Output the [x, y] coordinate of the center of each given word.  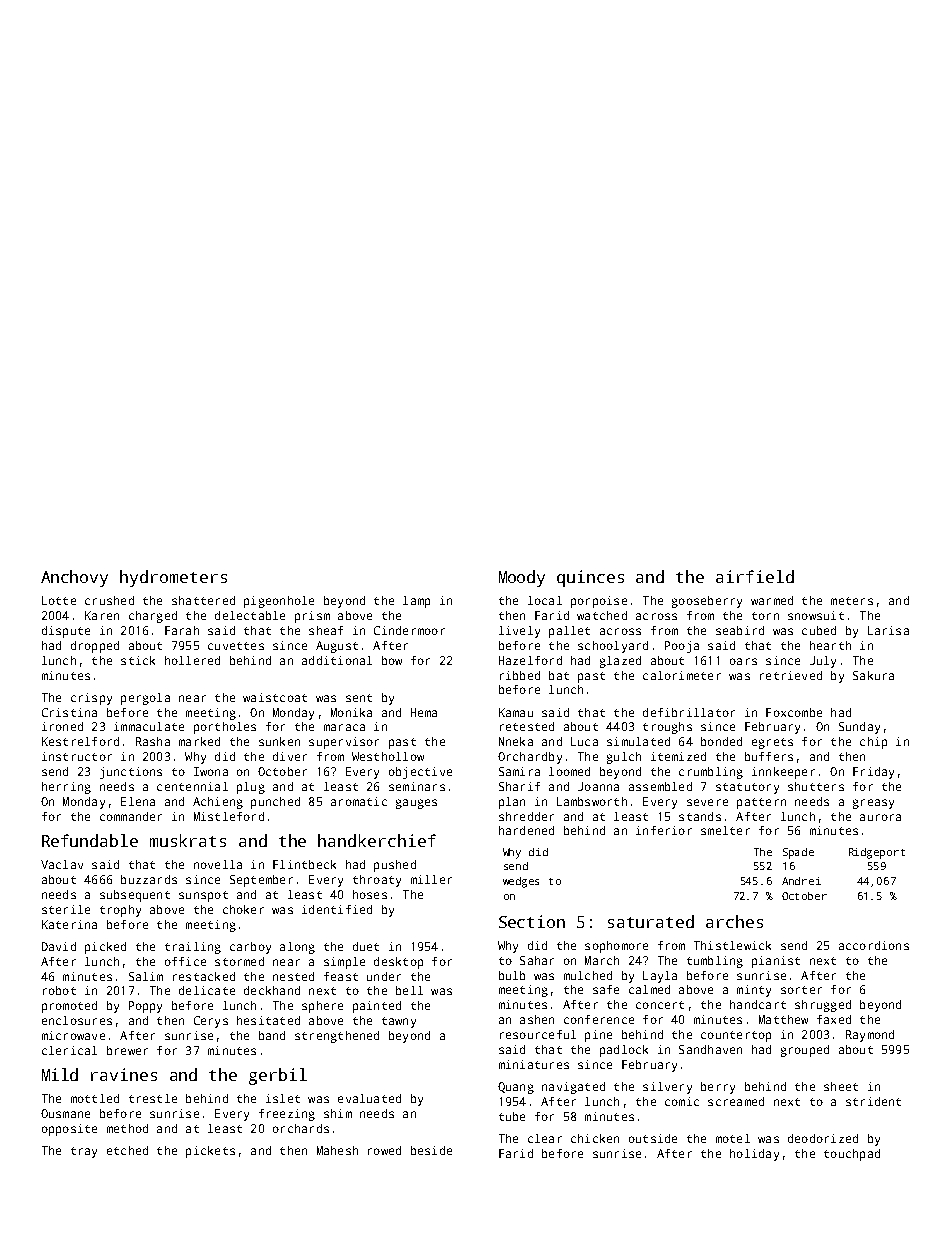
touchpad [852, 1155]
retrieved [791, 675]
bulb [512, 975]
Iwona [211, 771]
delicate [207, 990]
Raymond [870, 1036]
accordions [874, 945]
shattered [203, 600]
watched [602, 615]
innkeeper [783, 773]
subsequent [135, 896]
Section [532, 921]
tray [84, 1152]
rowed [384, 1150]
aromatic [359, 801]
